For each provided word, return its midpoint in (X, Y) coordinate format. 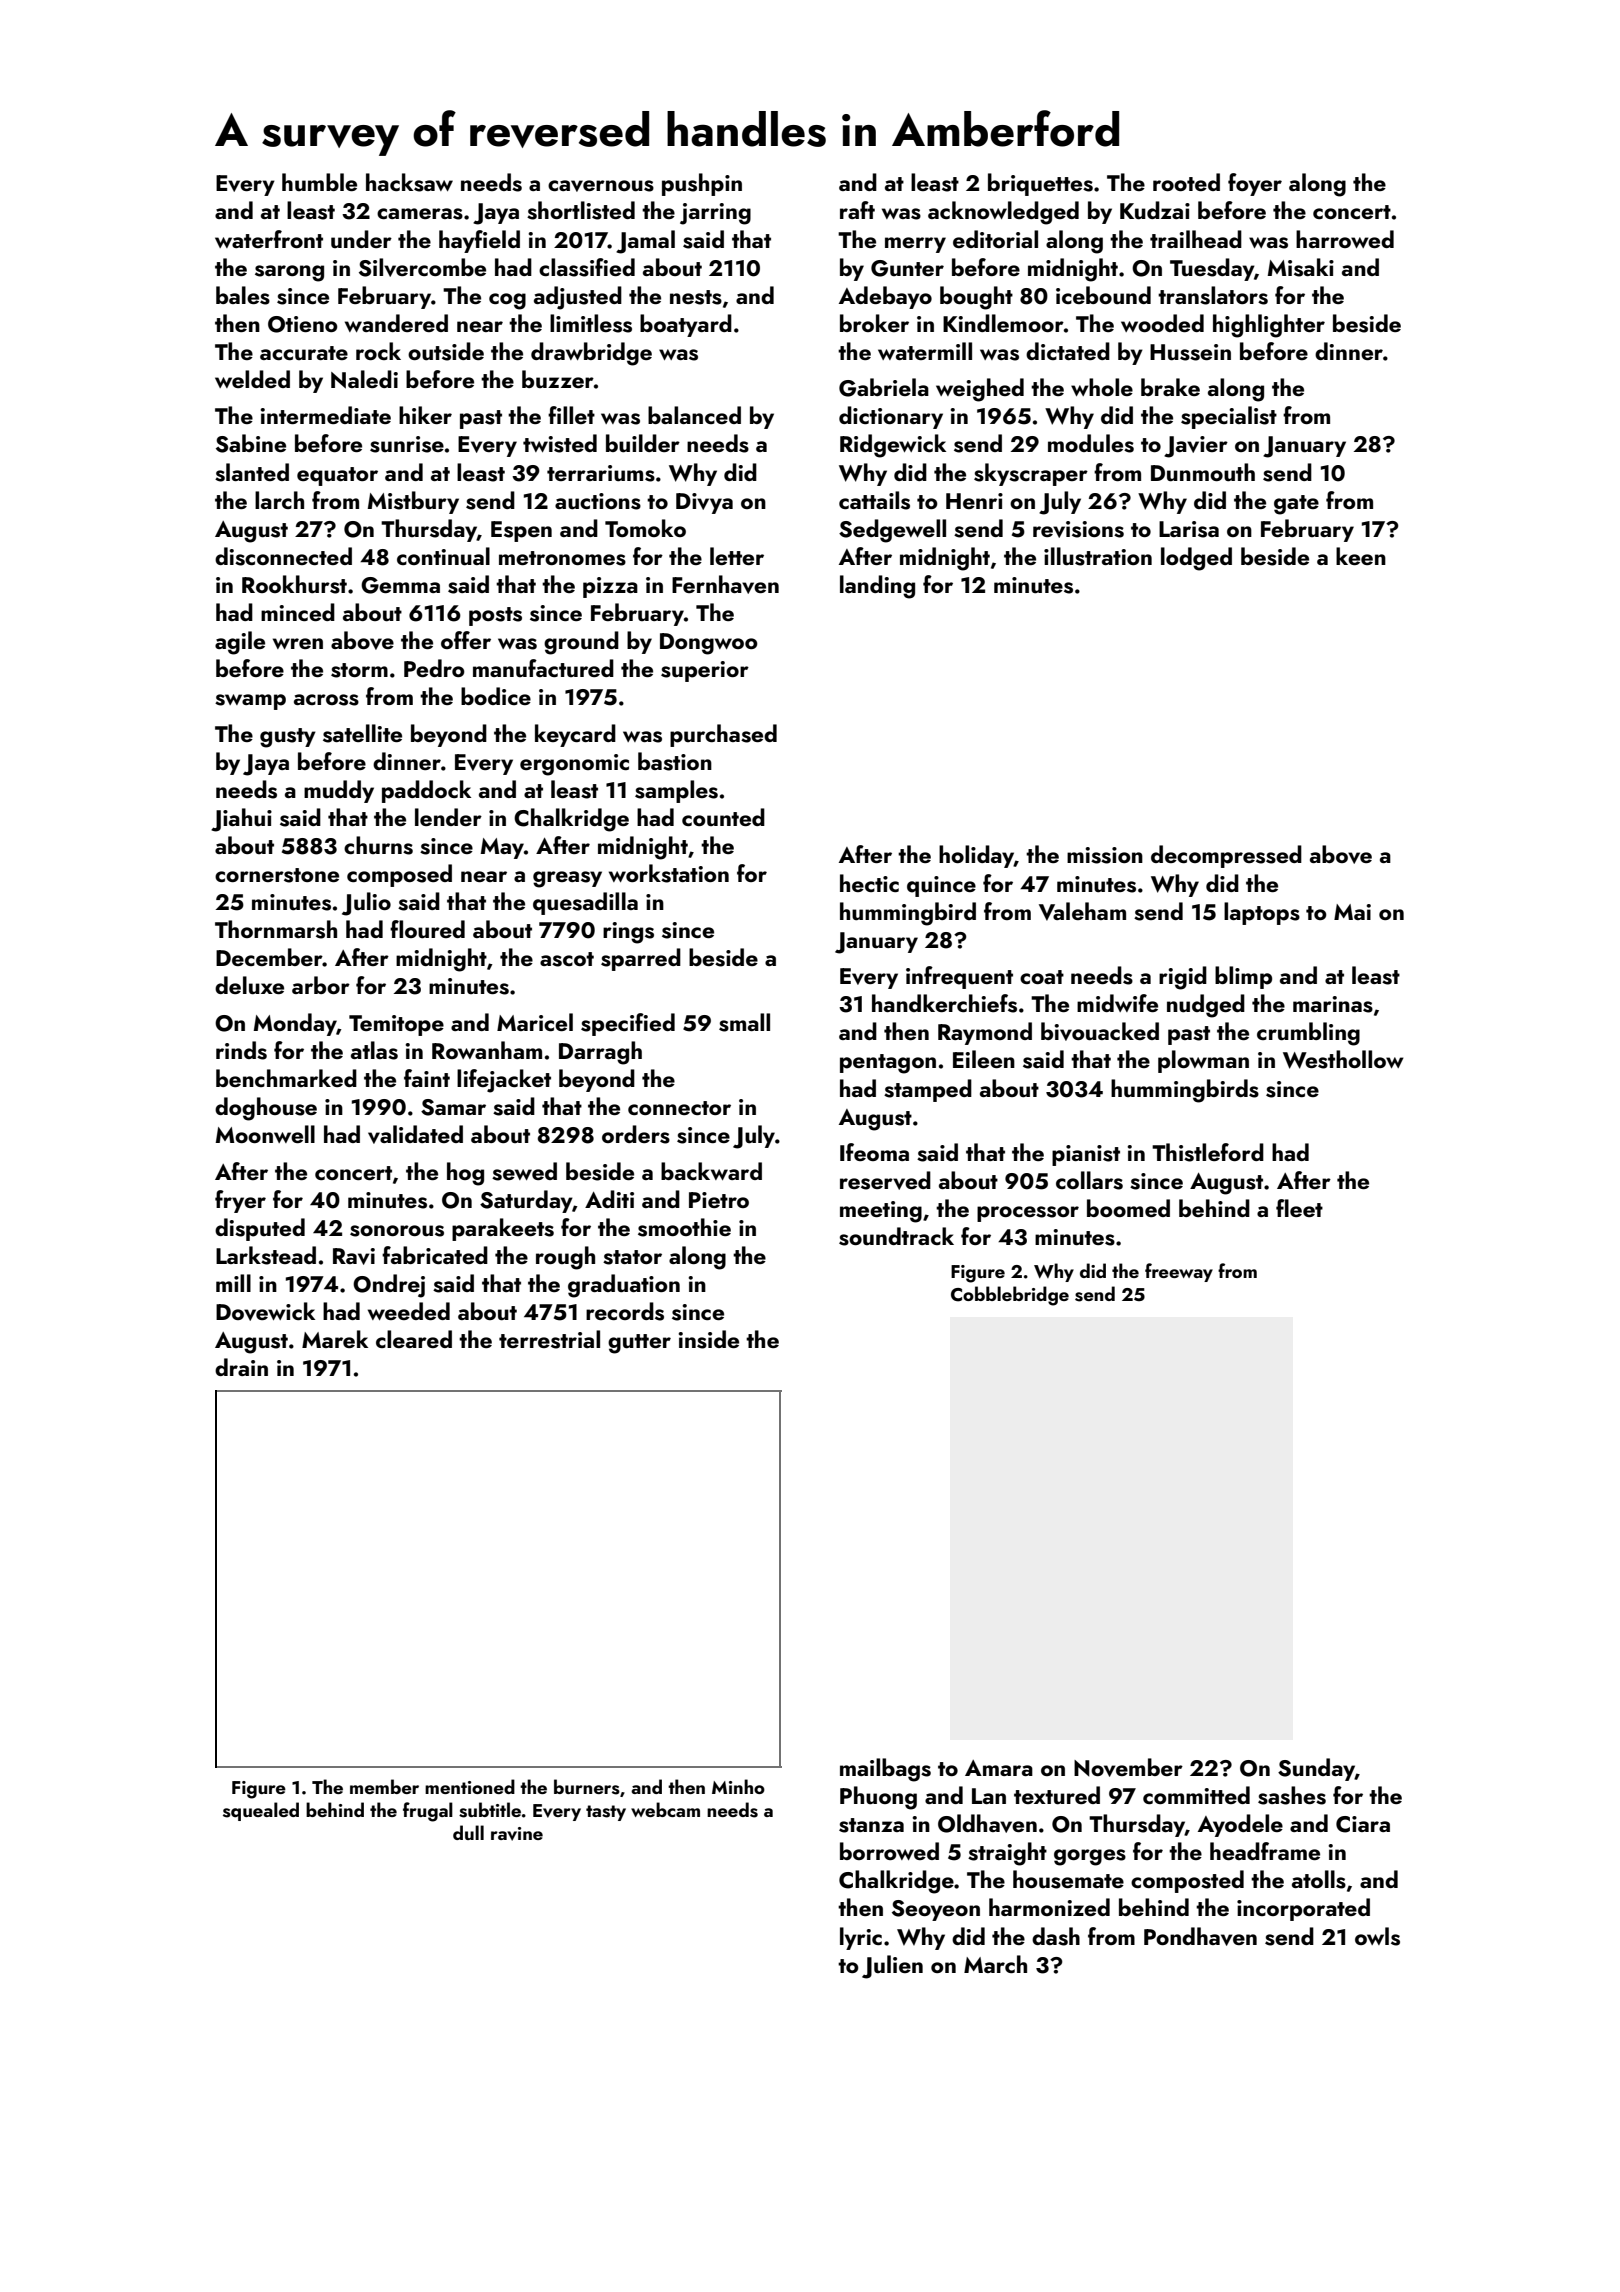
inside (709, 1339)
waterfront (269, 239)
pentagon (888, 1064)
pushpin (702, 184)
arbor (321, 985)
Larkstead (266, 1255)
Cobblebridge (1010, 1296)
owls (1377, 1936)
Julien (892, 1967)
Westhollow (1343, 1059)
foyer (1255, 184)
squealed (261, 1811)
